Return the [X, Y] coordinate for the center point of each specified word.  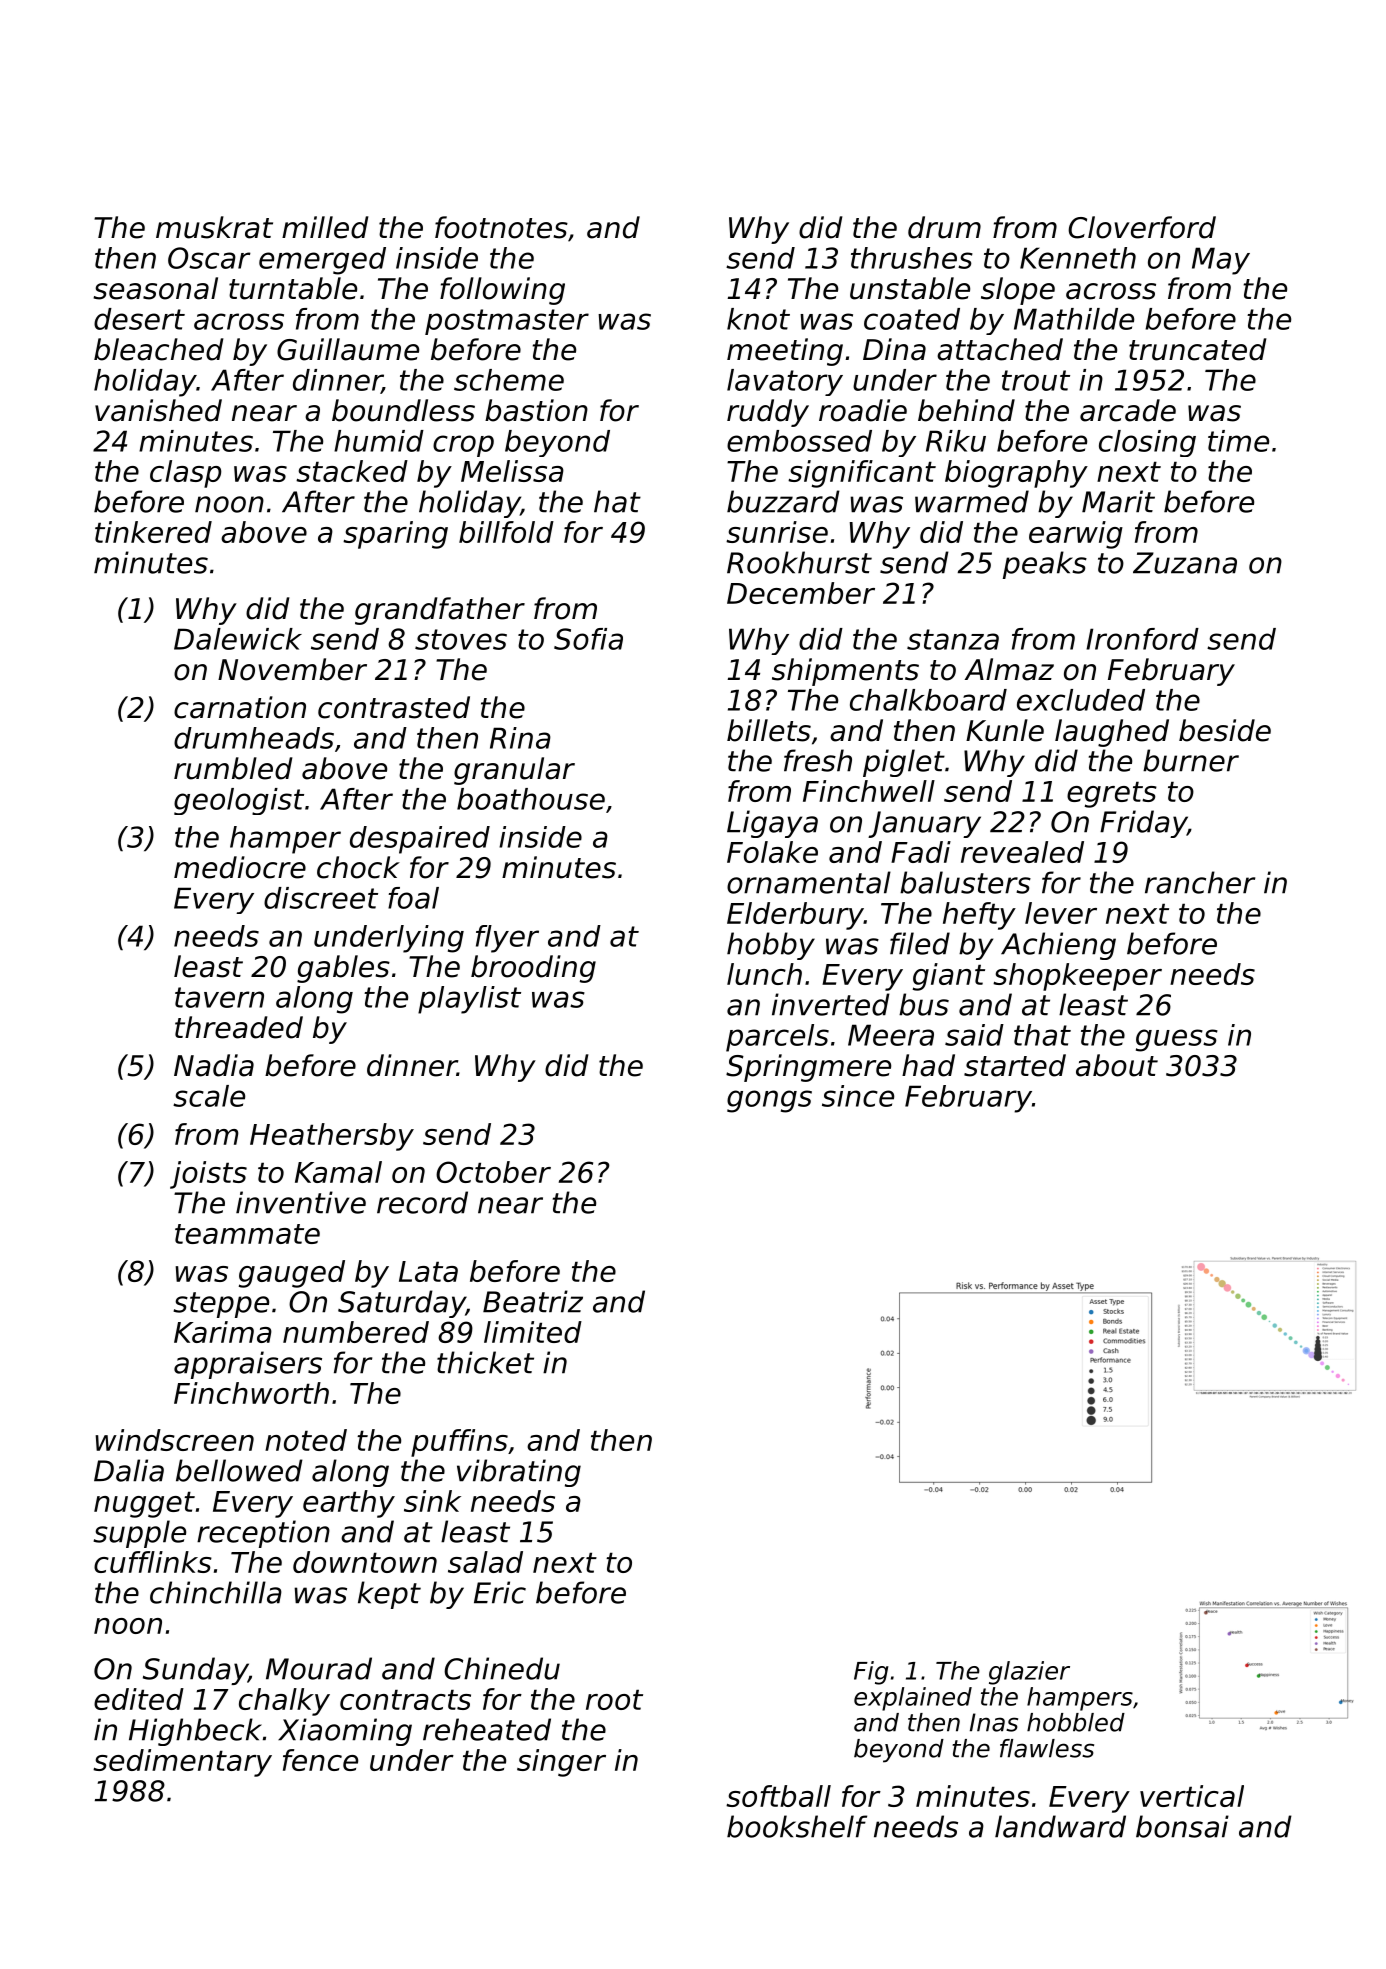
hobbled [1076, 1722]
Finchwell [869, 791]
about [1117, 1065]
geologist [239, 801]
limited [533, 1332]
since [858, 1096]
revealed [1022, 852]
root [614, 1699]
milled [325, 227]
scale [209, 1096]
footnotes [501, 227]
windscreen [175, 1440]
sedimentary [182, 1763]
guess [1177, 1040]
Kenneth [1078, 258]
